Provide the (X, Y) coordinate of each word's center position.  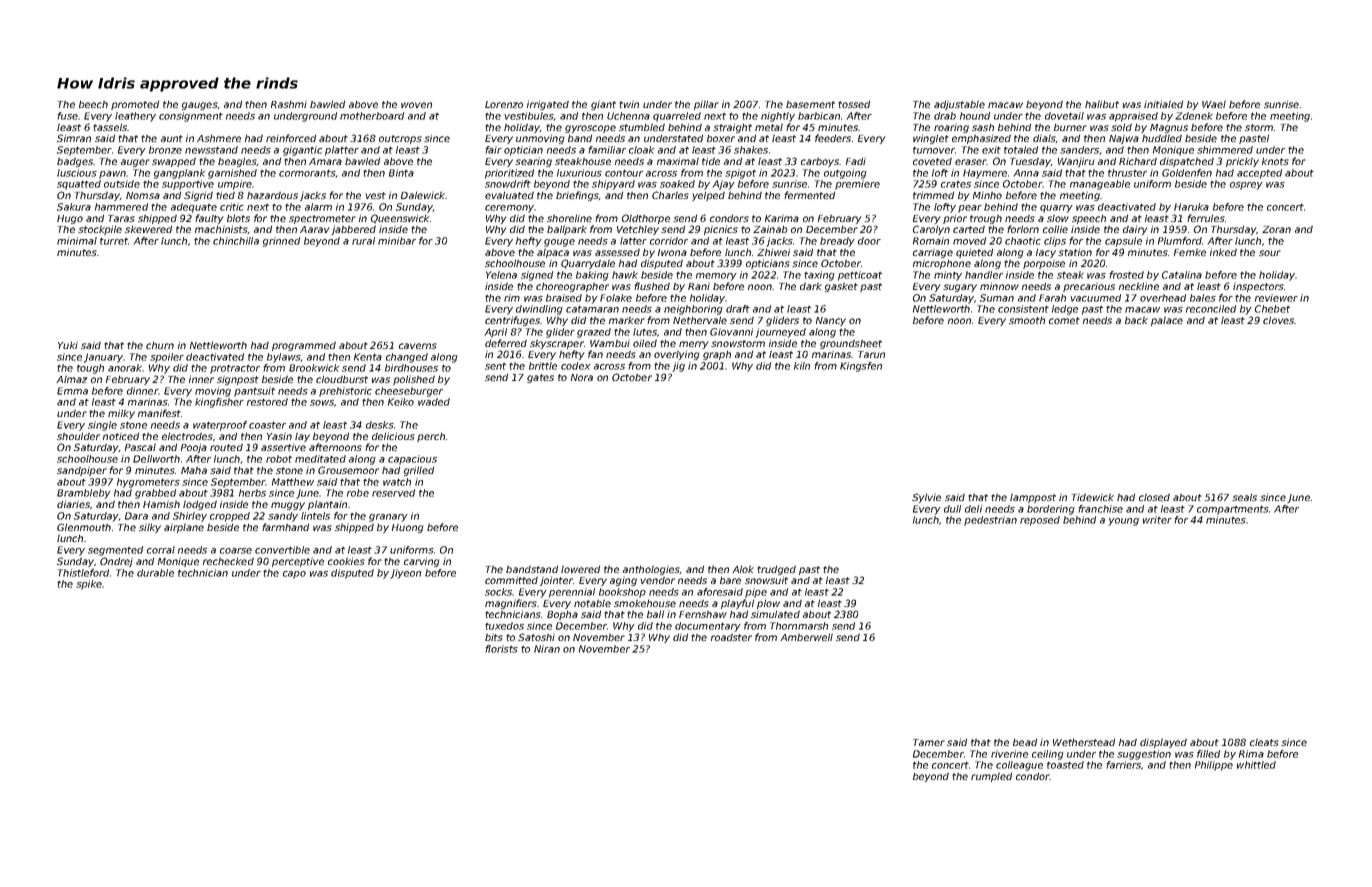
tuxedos (504, 626)
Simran (74, 138)
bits (494, 637)
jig (679, 367)
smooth (1027, 320)
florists (501, 649)
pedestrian (990, 521)
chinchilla (236, 241)
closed (1154, 497)
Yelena (501, 275)
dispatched (1187, 162)
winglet (931, 139)
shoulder (78, 436)
